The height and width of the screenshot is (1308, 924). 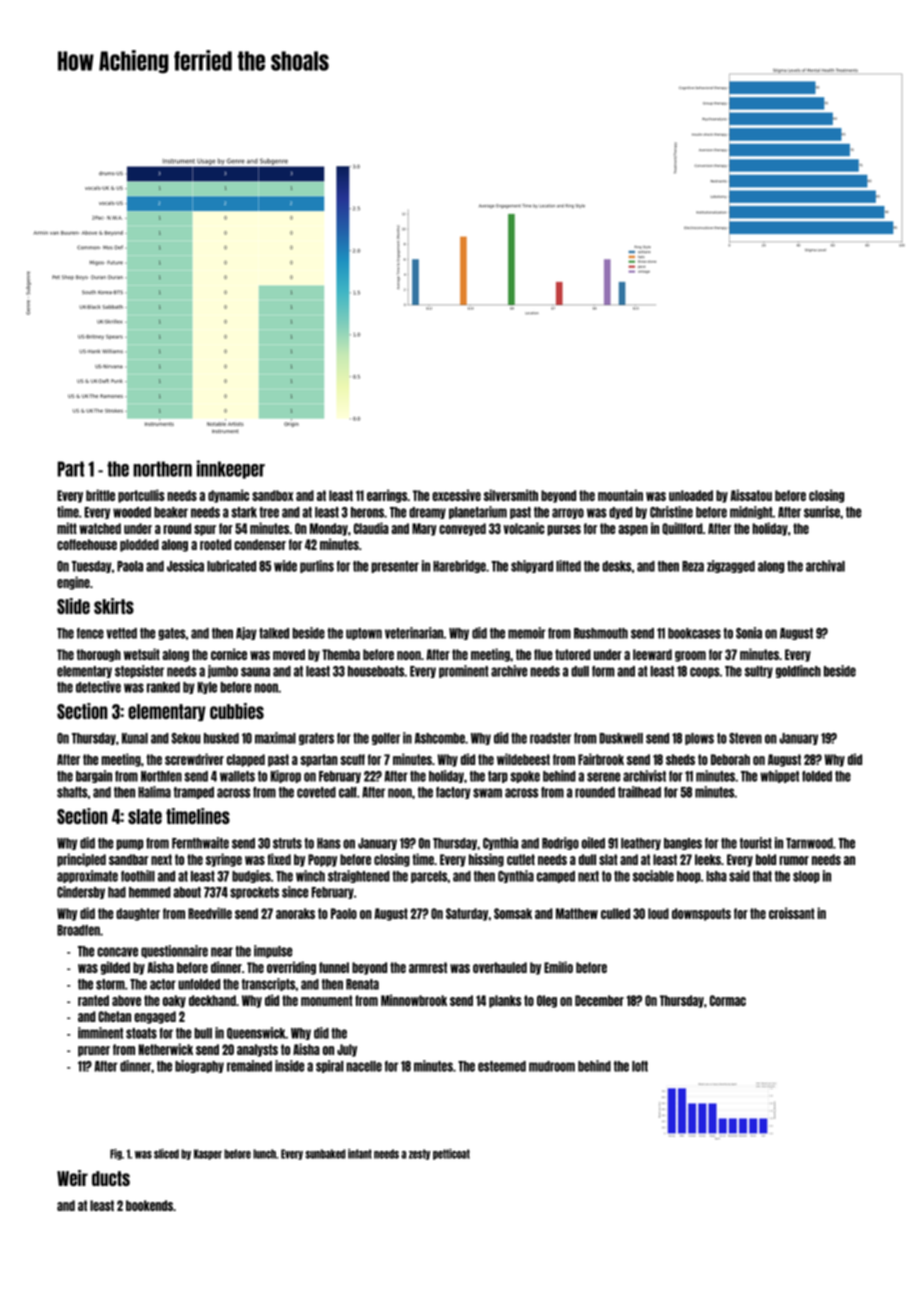 What do you see at coordinates (825, 566) in the screenshot?
I see `archival` at bounding box center [825, 566].
